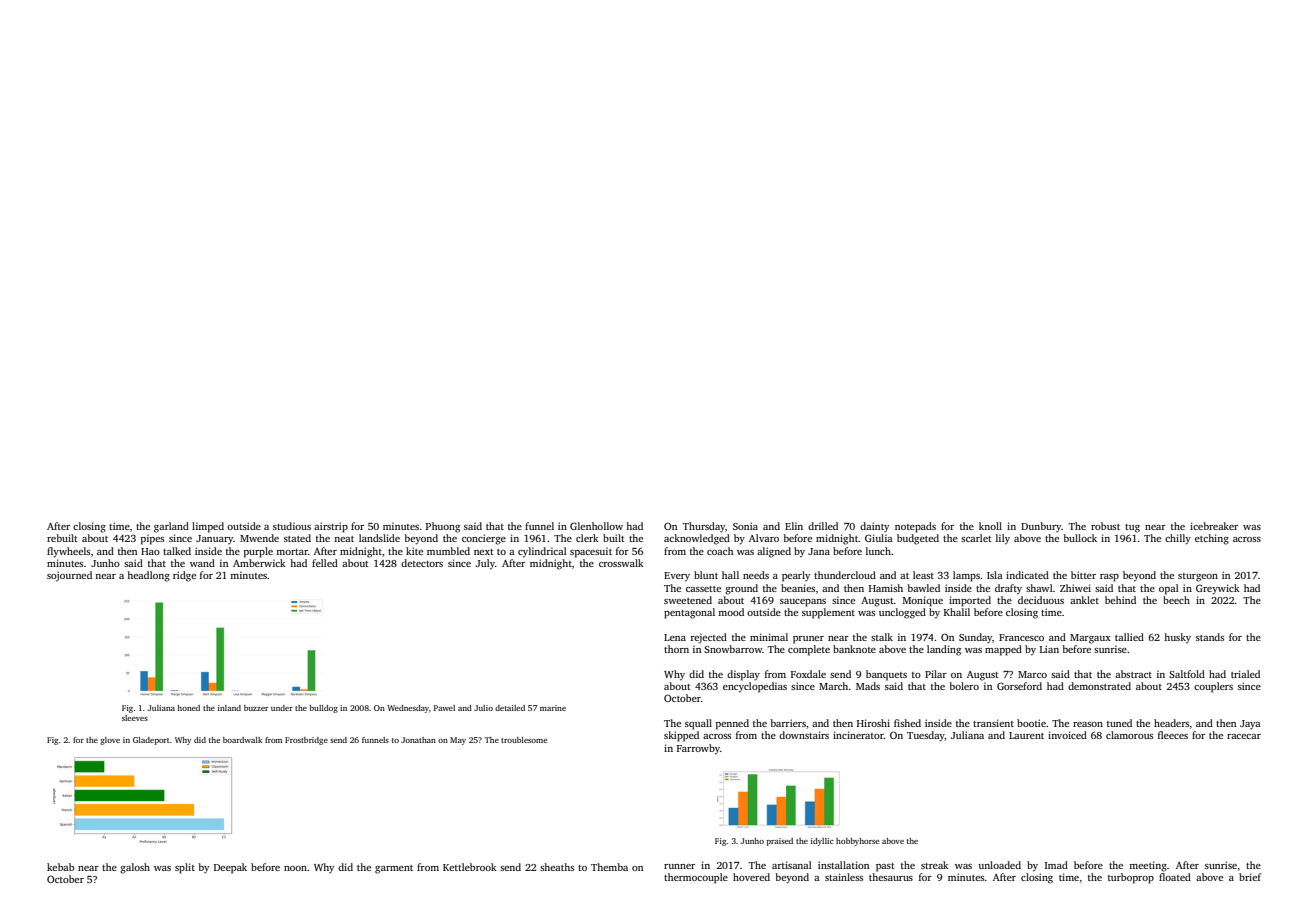 Image resolution: width=1308 pixels, height=924 pixels. Describe the element at coordinates (1083, 575) in the screenshot. I see `bitter` at that location.
